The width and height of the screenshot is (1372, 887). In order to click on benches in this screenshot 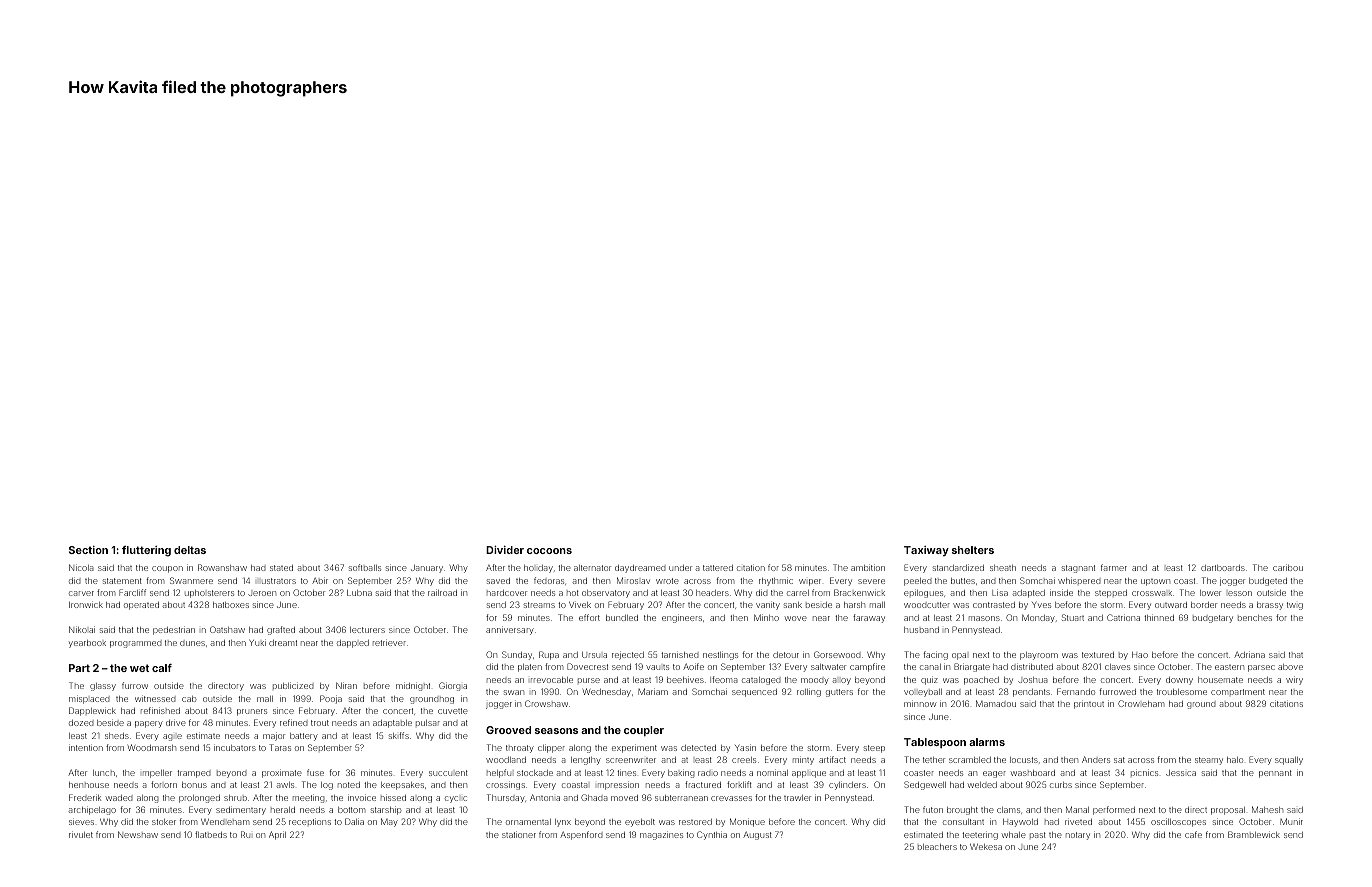, I will do `click(1255, 618)`.
